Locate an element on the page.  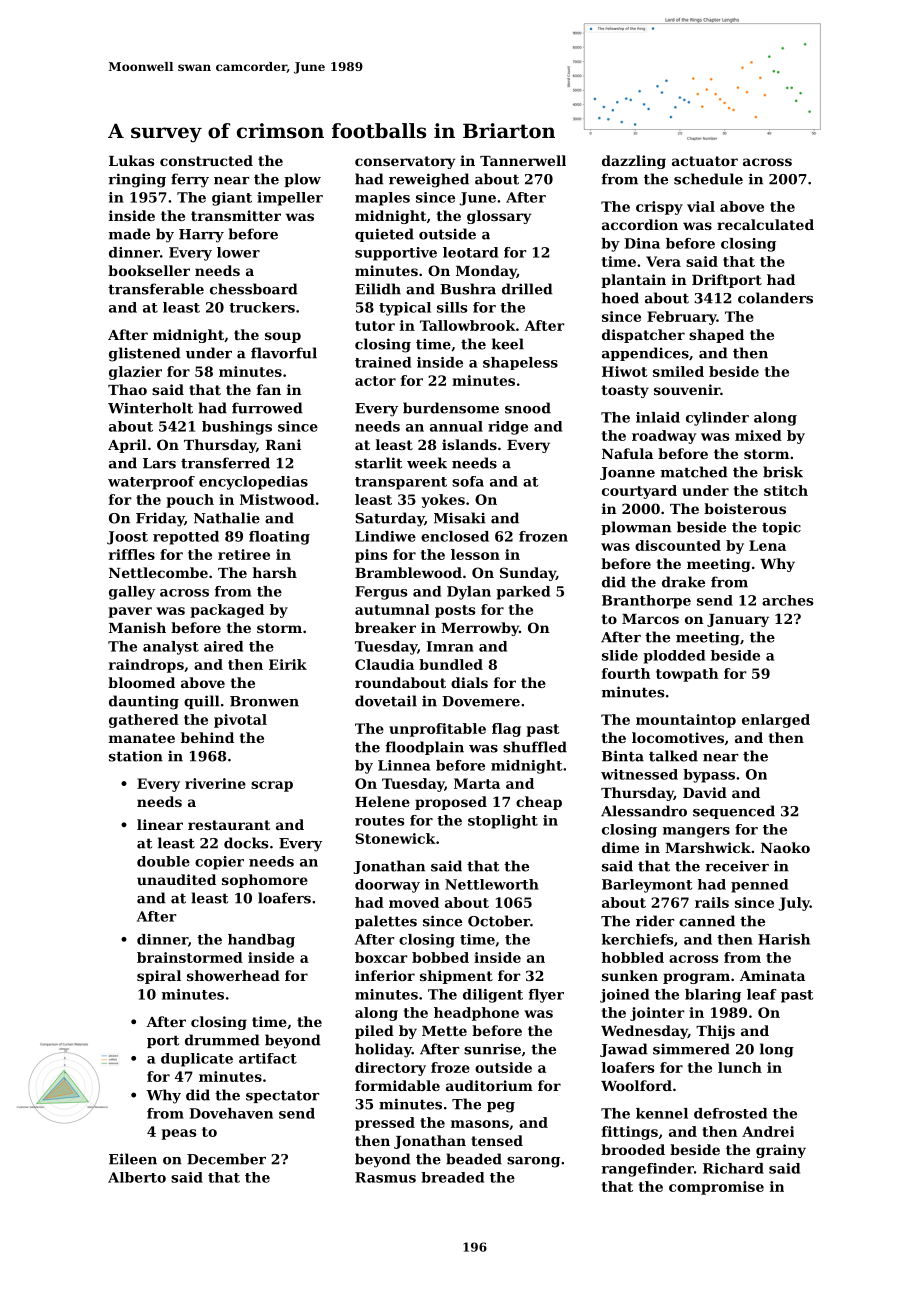
compromise is located at coordinates (716, 1188).
